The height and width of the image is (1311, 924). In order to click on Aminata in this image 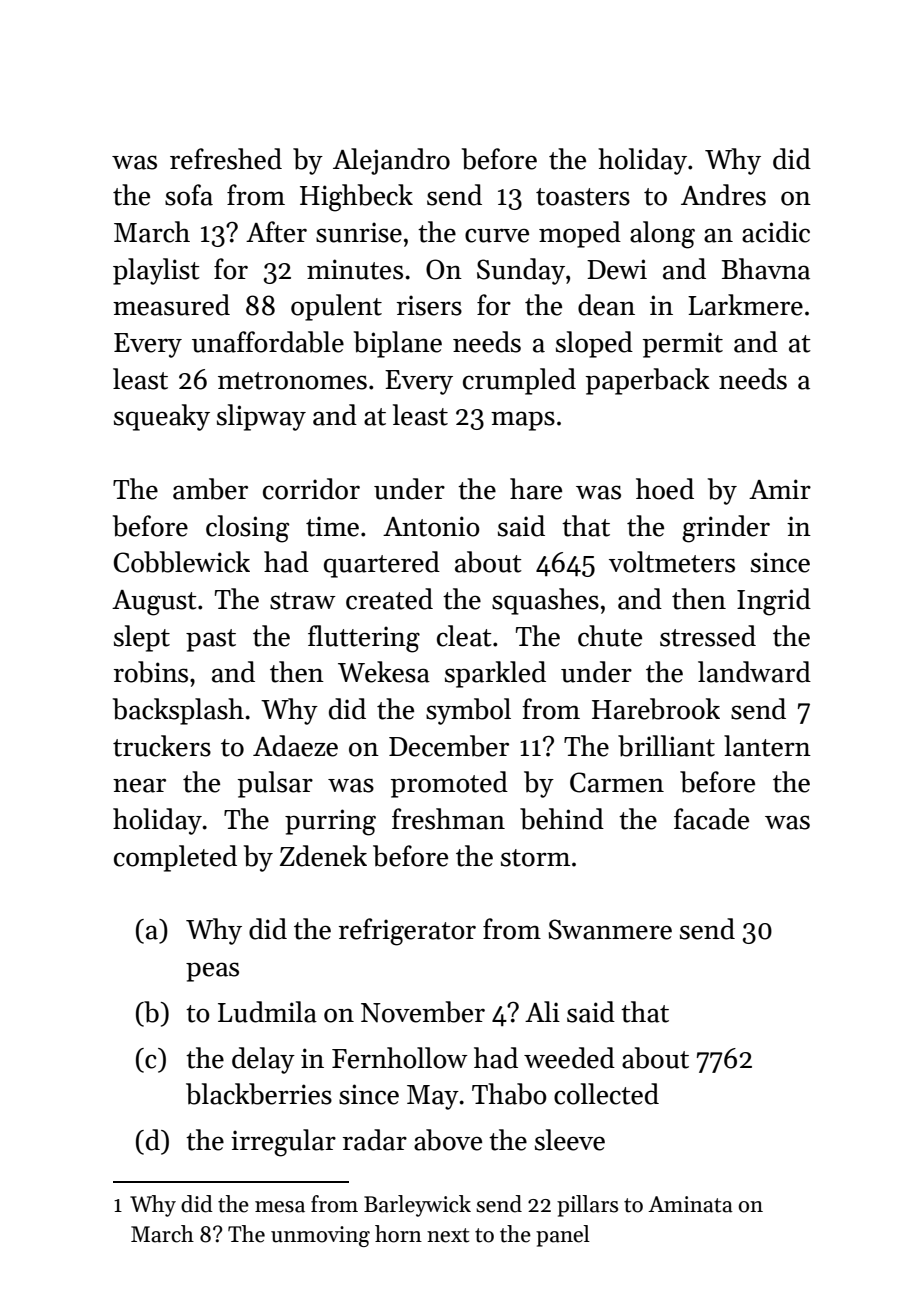, I will do `click(690, 1204)`.
